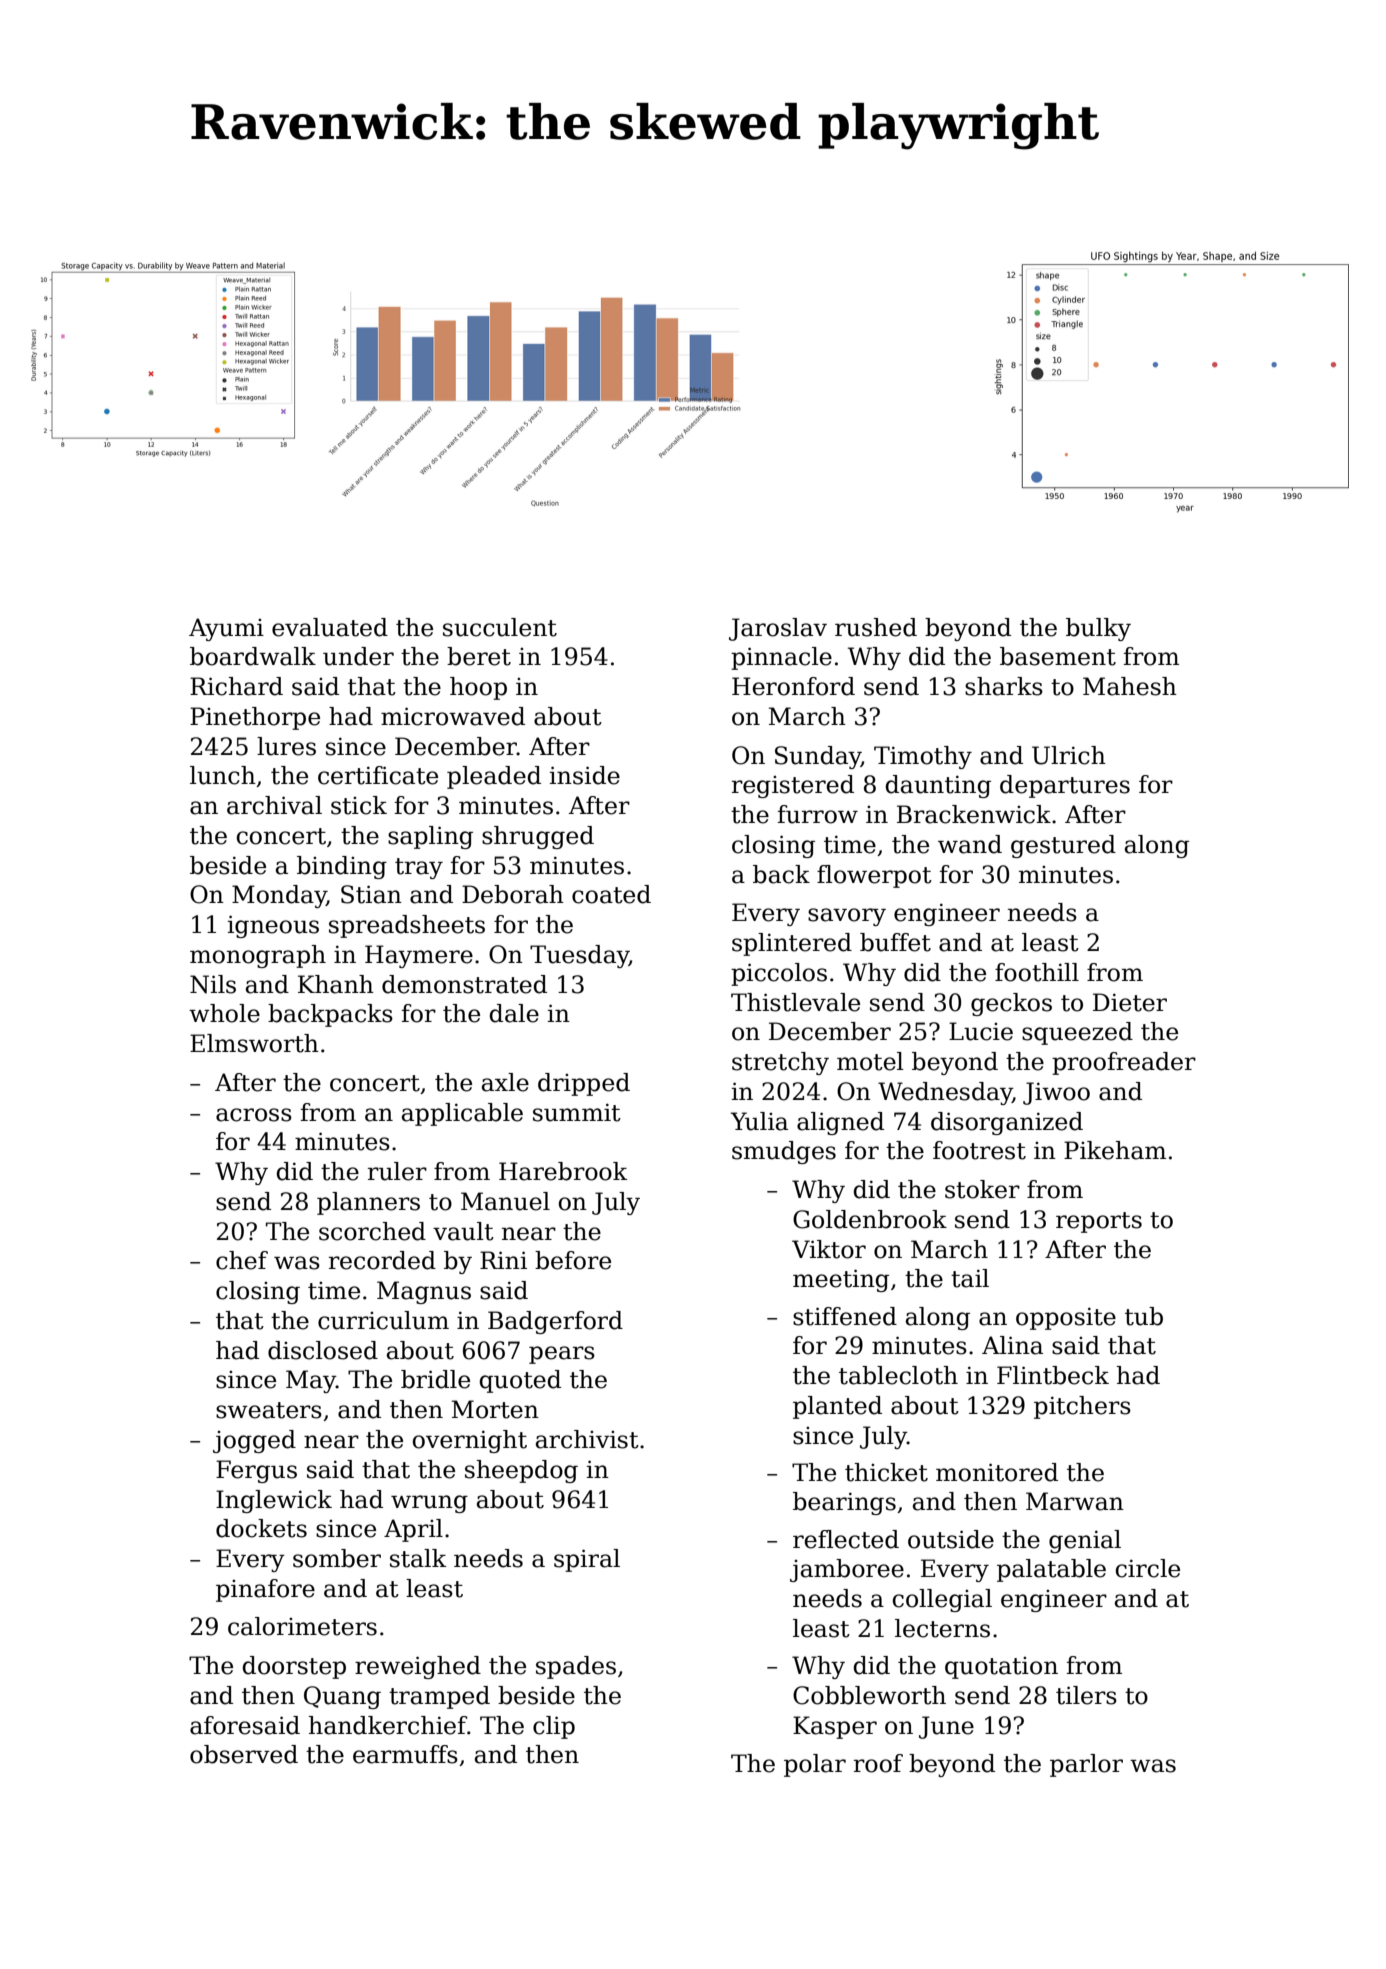 This page has height=1969, width=1386. Describe the element at coordinates (520, 1381) in the page. I see `quoted` at that location.
